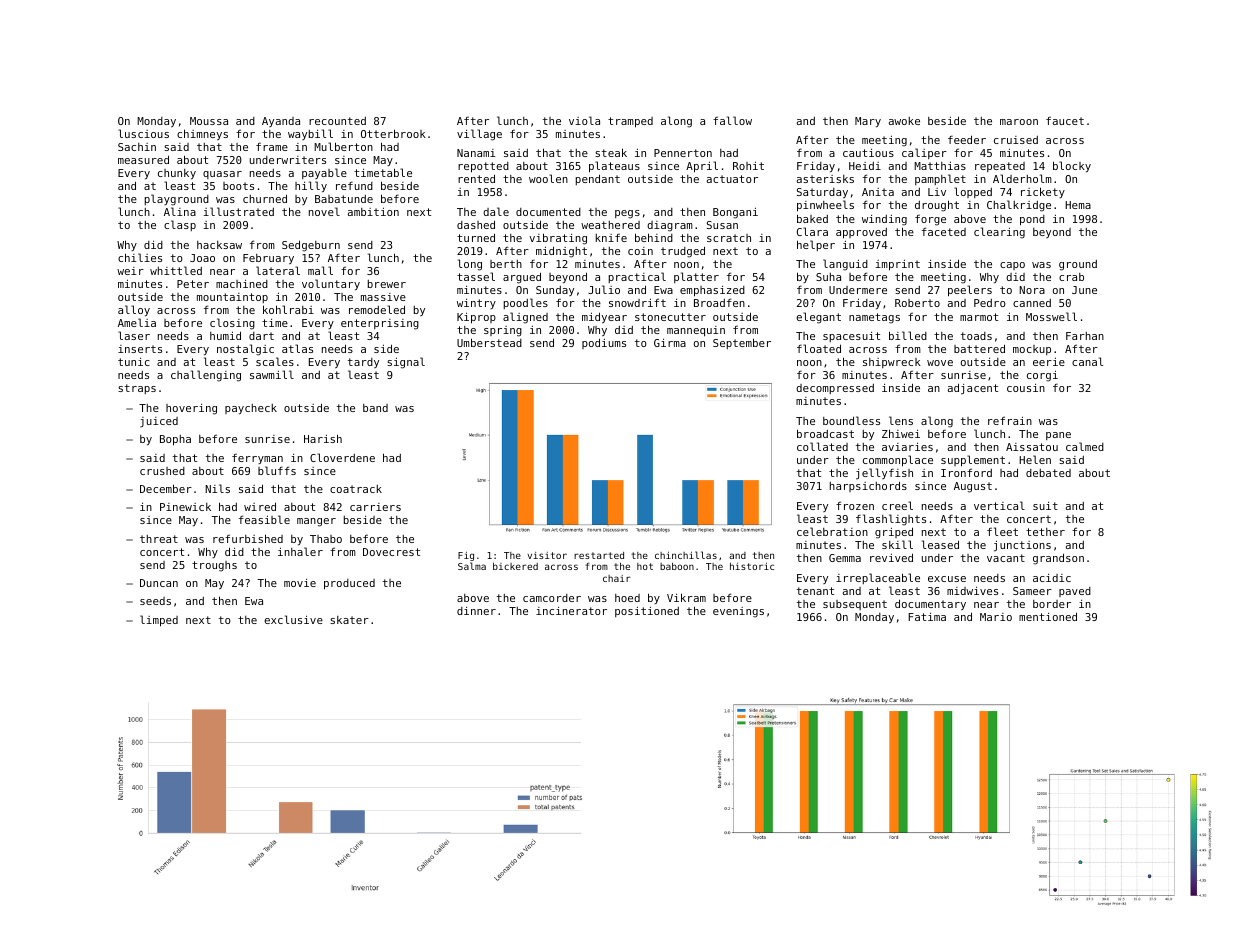 The width and height of the image is (1233, 952). What do you see at coordinates (356, 489) in the image?
I see `coatrack` at bounding box center [356, 489].
